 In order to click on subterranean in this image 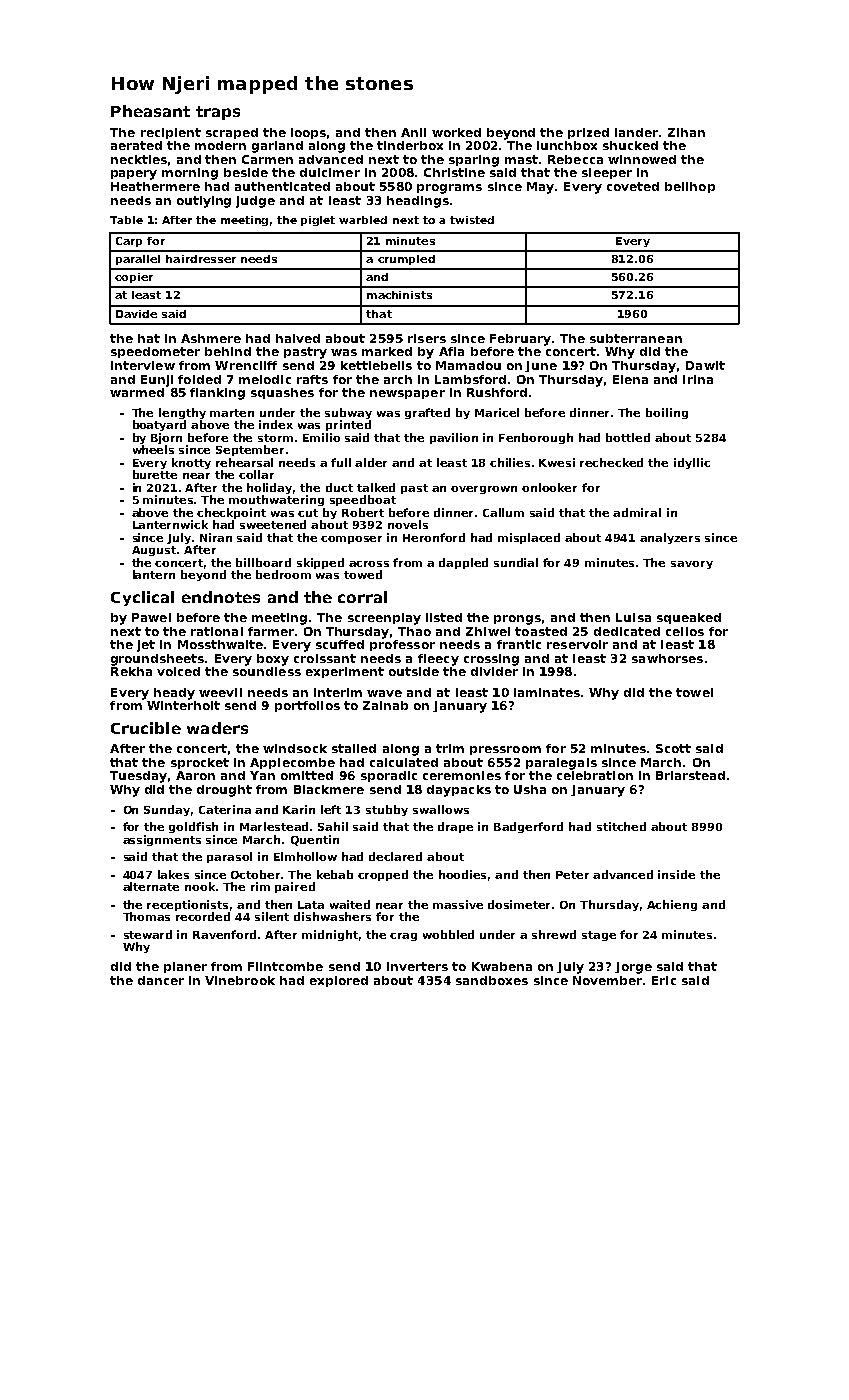, I will do `click(636, 338)`.
